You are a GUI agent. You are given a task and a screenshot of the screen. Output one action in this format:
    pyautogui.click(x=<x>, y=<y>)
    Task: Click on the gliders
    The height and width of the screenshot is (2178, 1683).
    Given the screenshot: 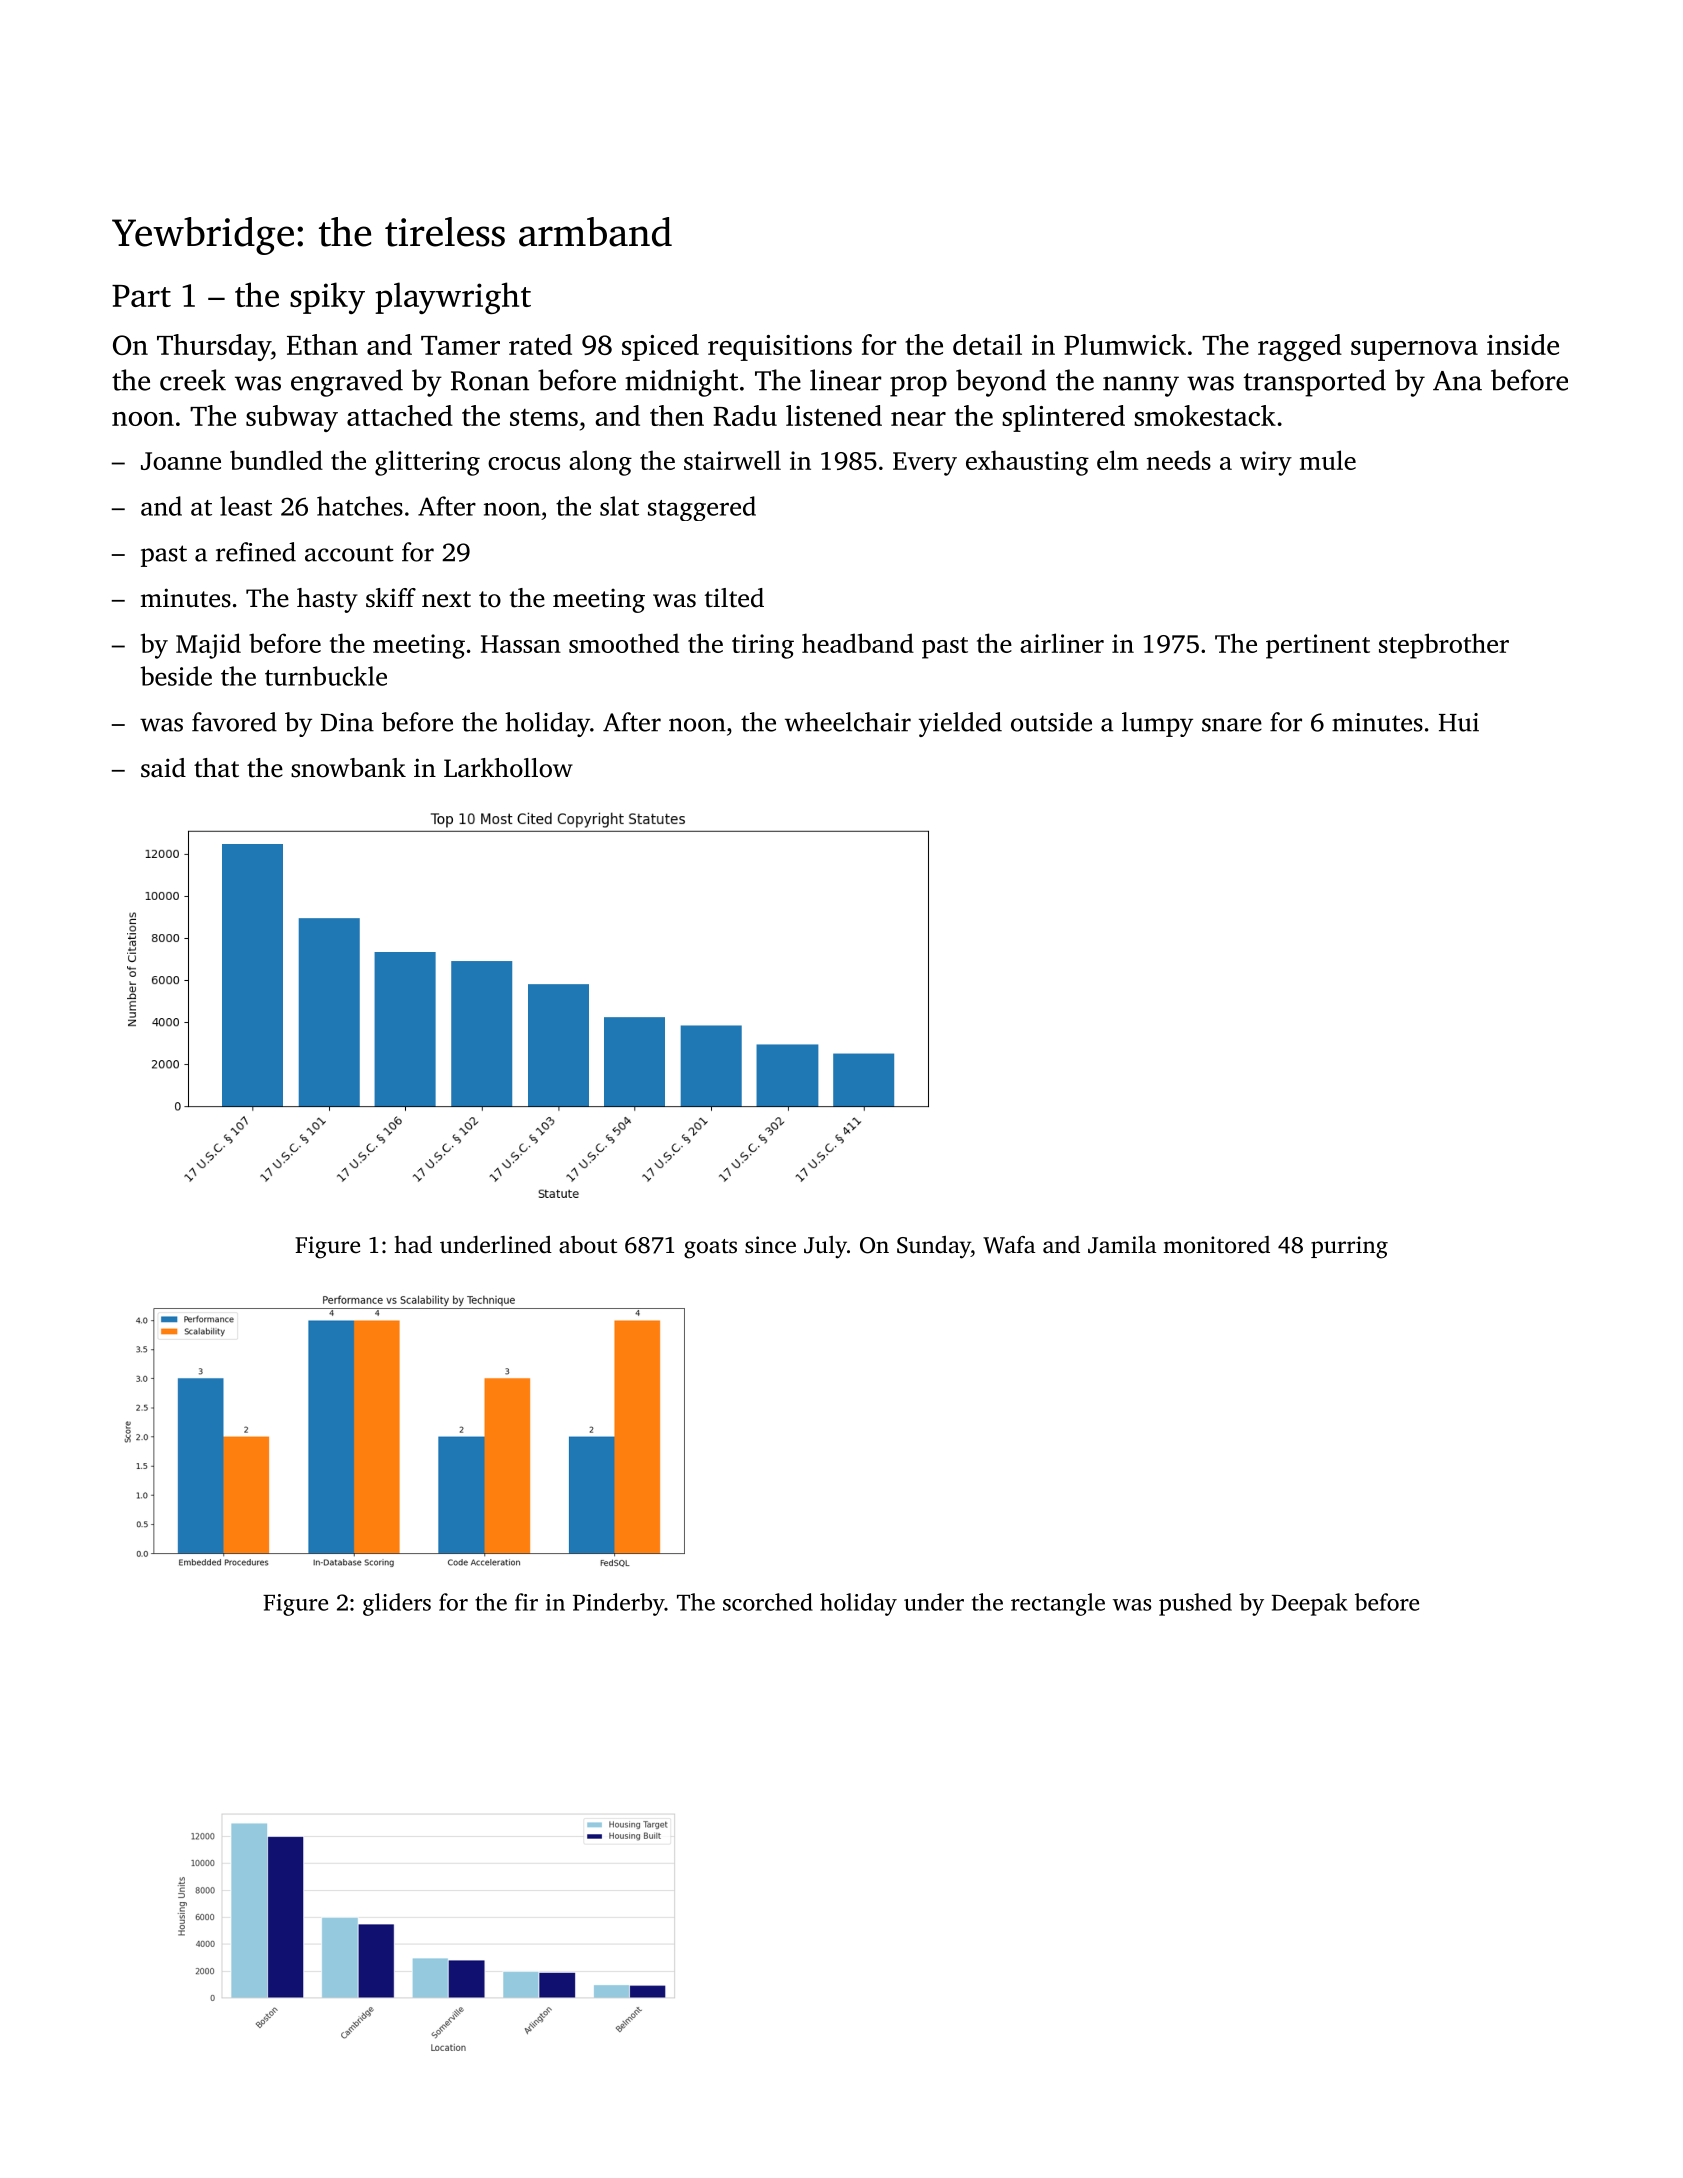 What is the action you would take?
    pyautogui.click(x=397, y=1604)
